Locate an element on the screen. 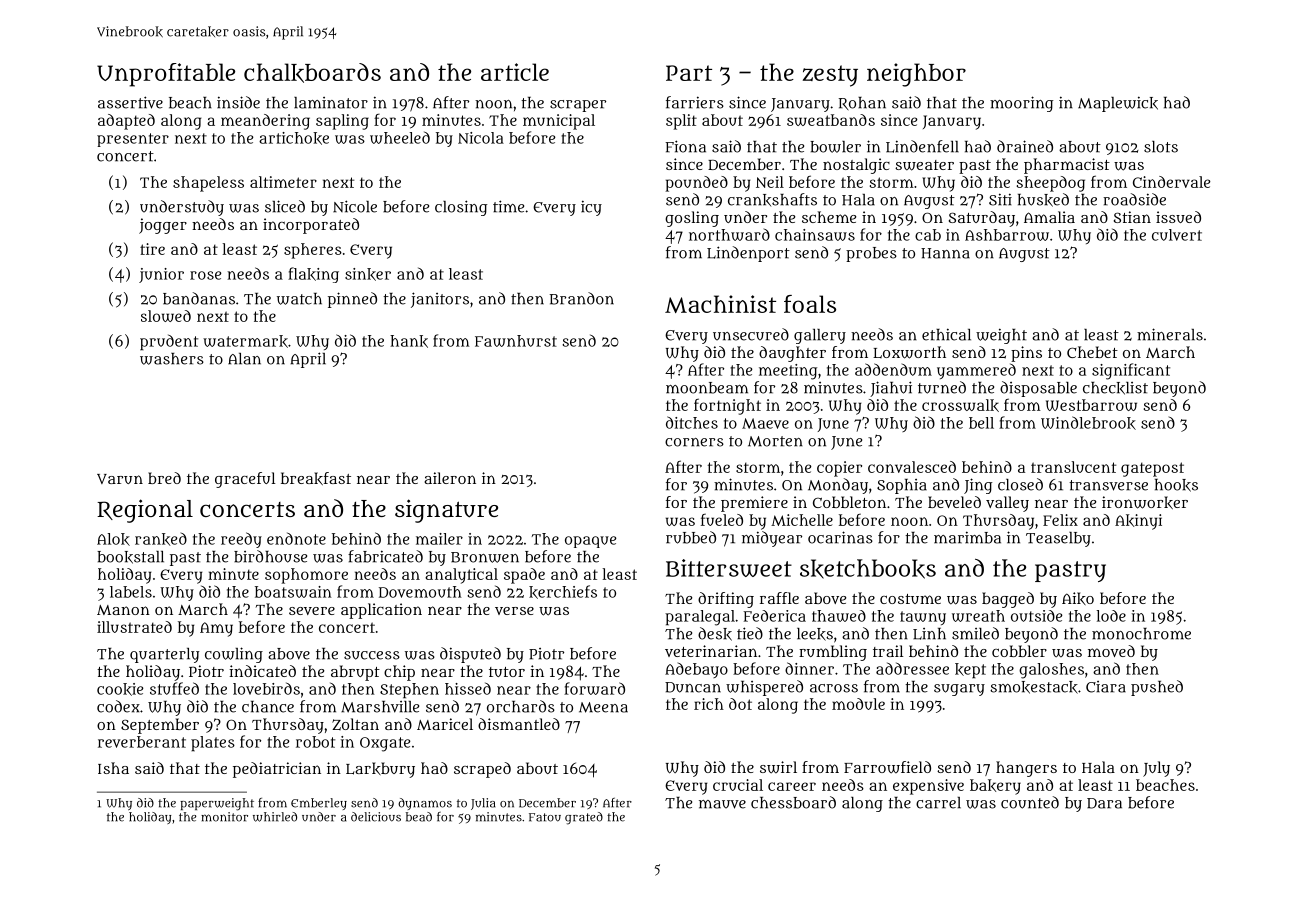 This screenshot has width=1308, height=924. tire is located at coordinates (152, 249).
